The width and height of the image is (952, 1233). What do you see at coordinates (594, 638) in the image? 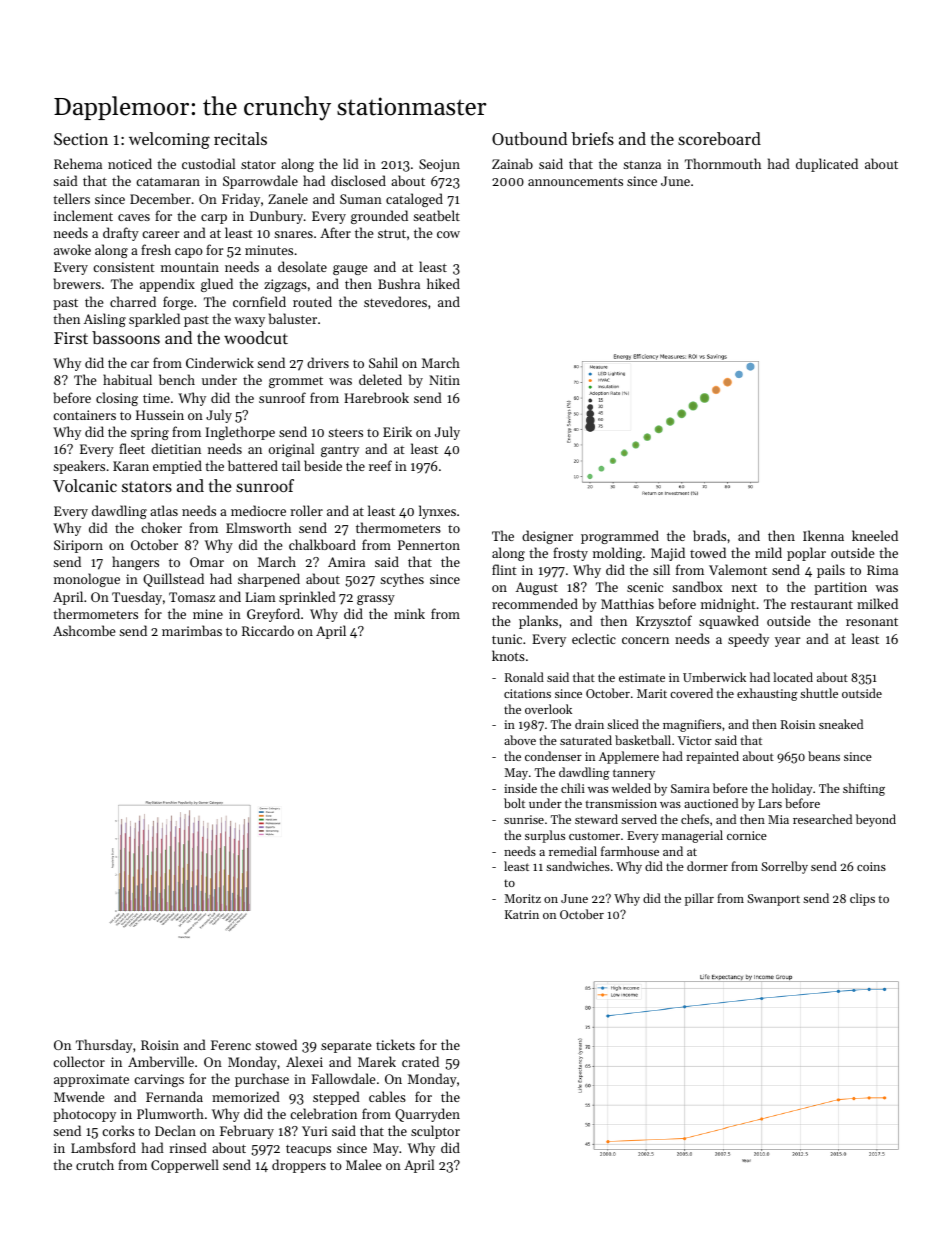
I see `eclectic` at bounding box center [594, 638].
